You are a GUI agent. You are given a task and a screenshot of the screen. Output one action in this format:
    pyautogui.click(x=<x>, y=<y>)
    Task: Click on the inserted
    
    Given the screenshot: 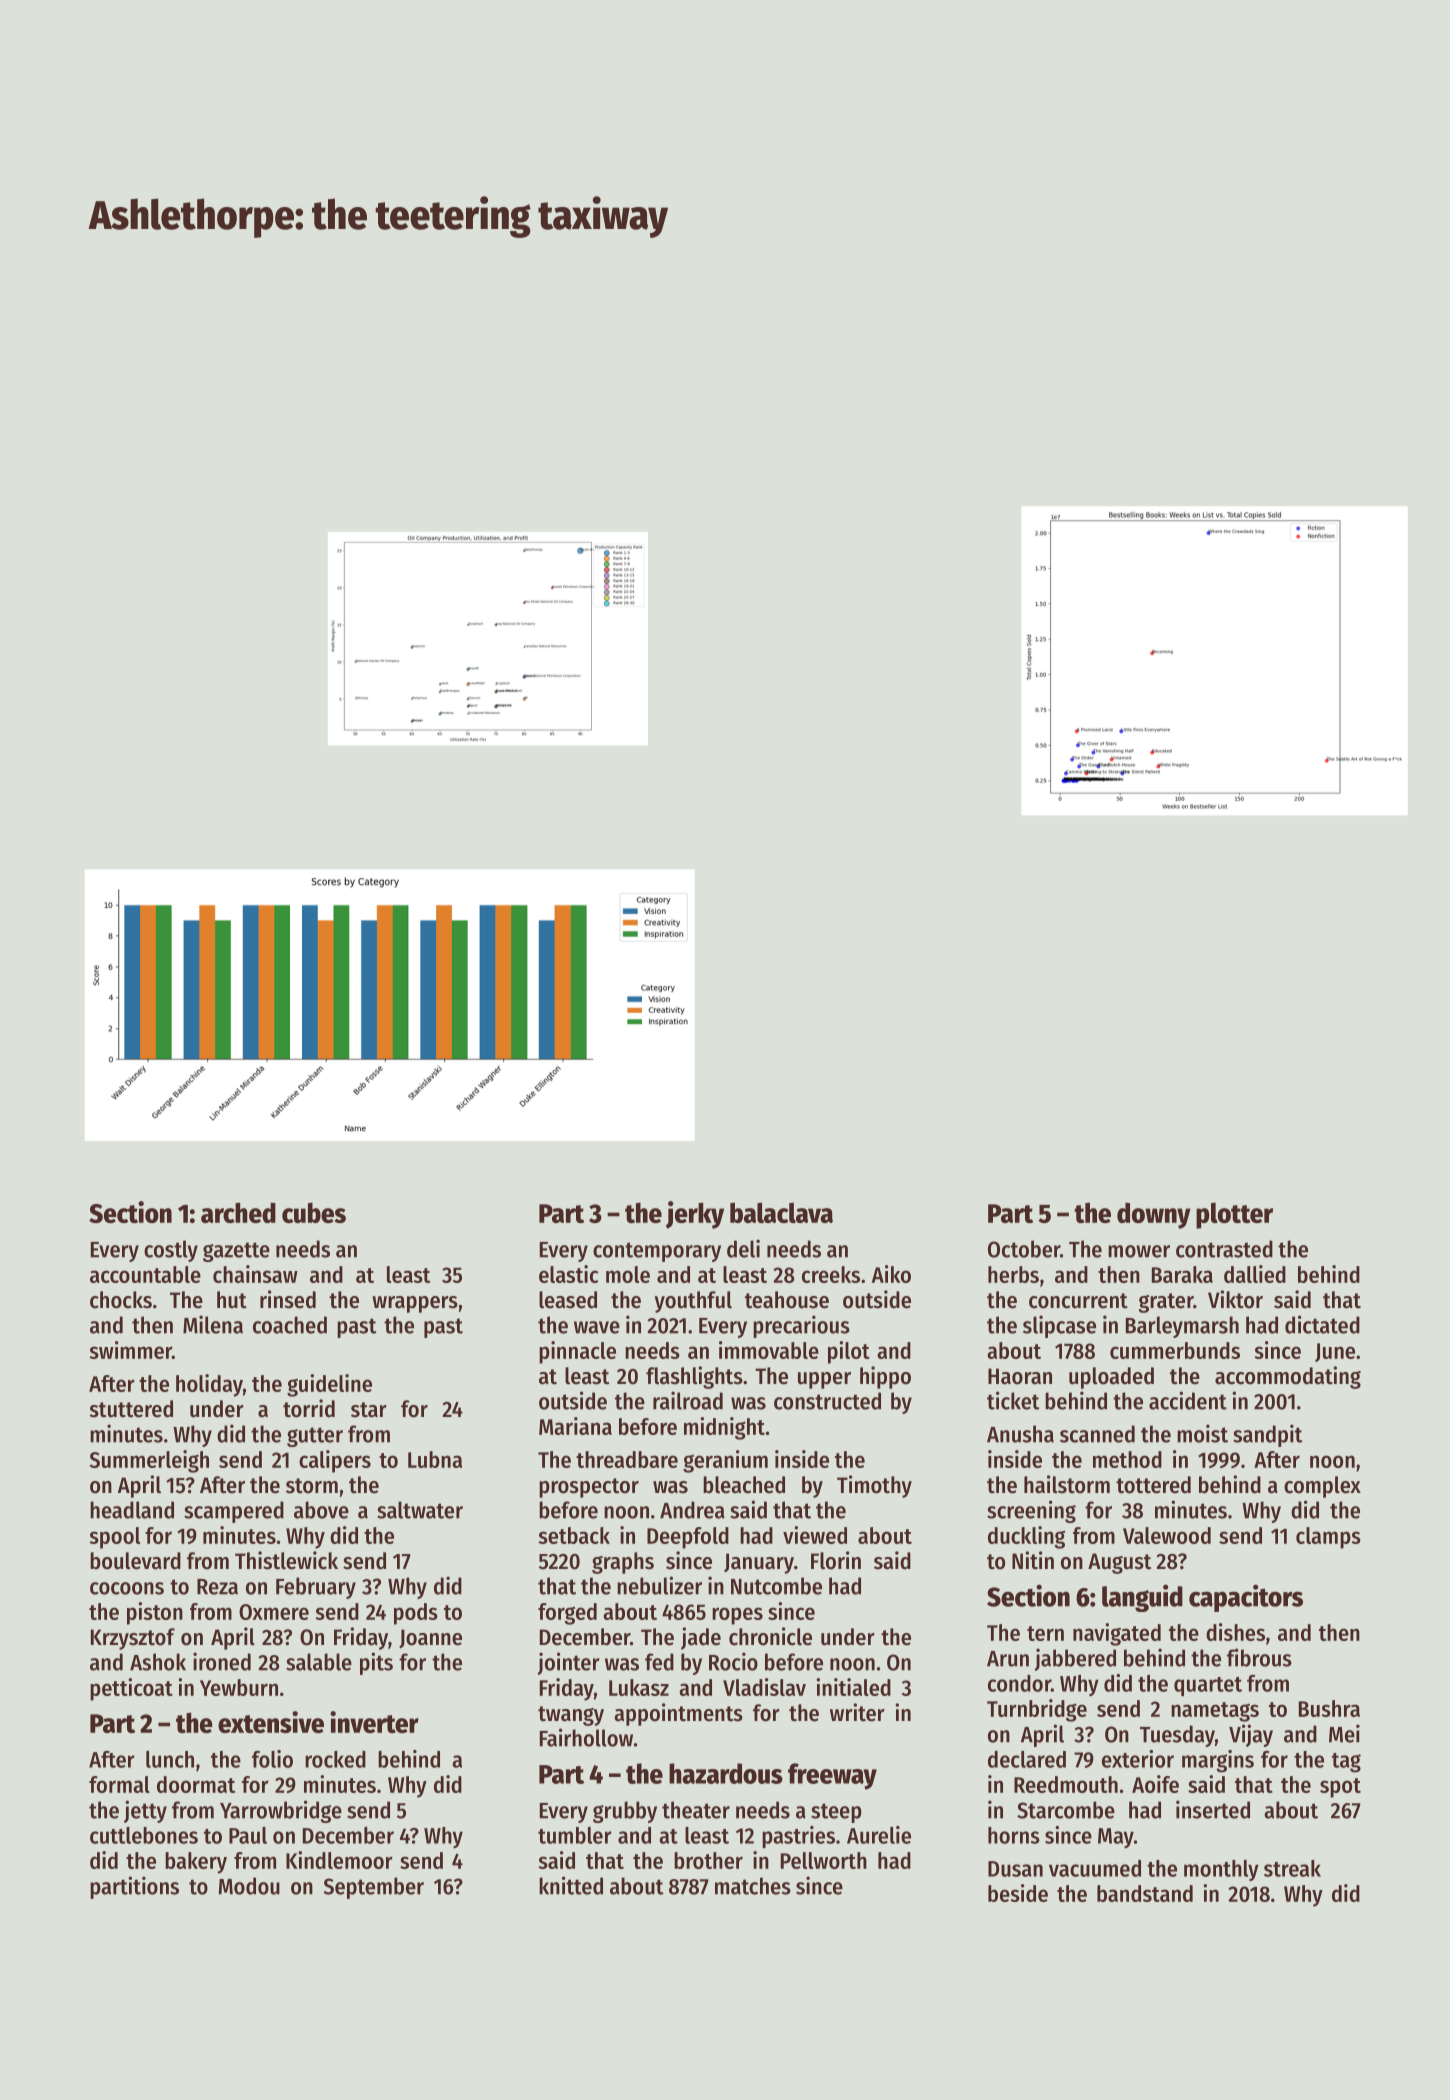 What is the action you would take?
    pyautogui.click(x=1213, y=1809)
